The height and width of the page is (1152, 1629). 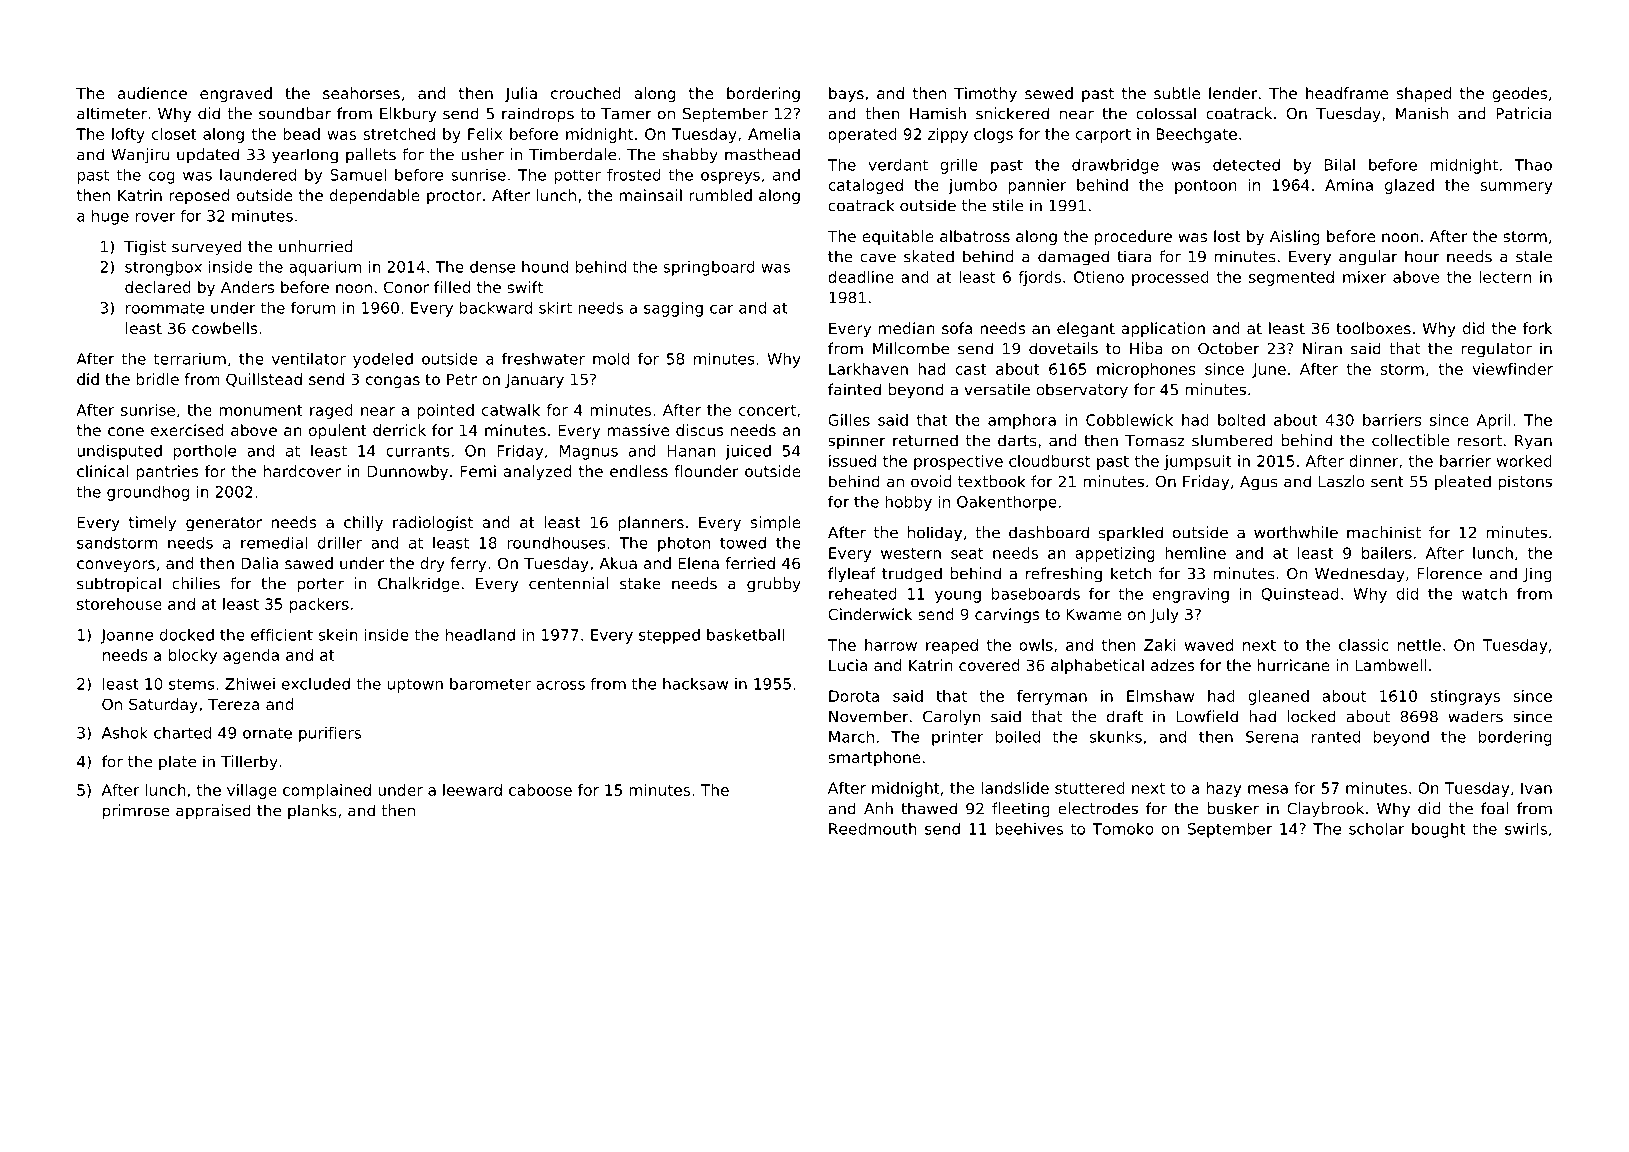 What do you see at coordinates (1227, 236) in the page?
I see `lost` at bounding box center [1227, 236].
